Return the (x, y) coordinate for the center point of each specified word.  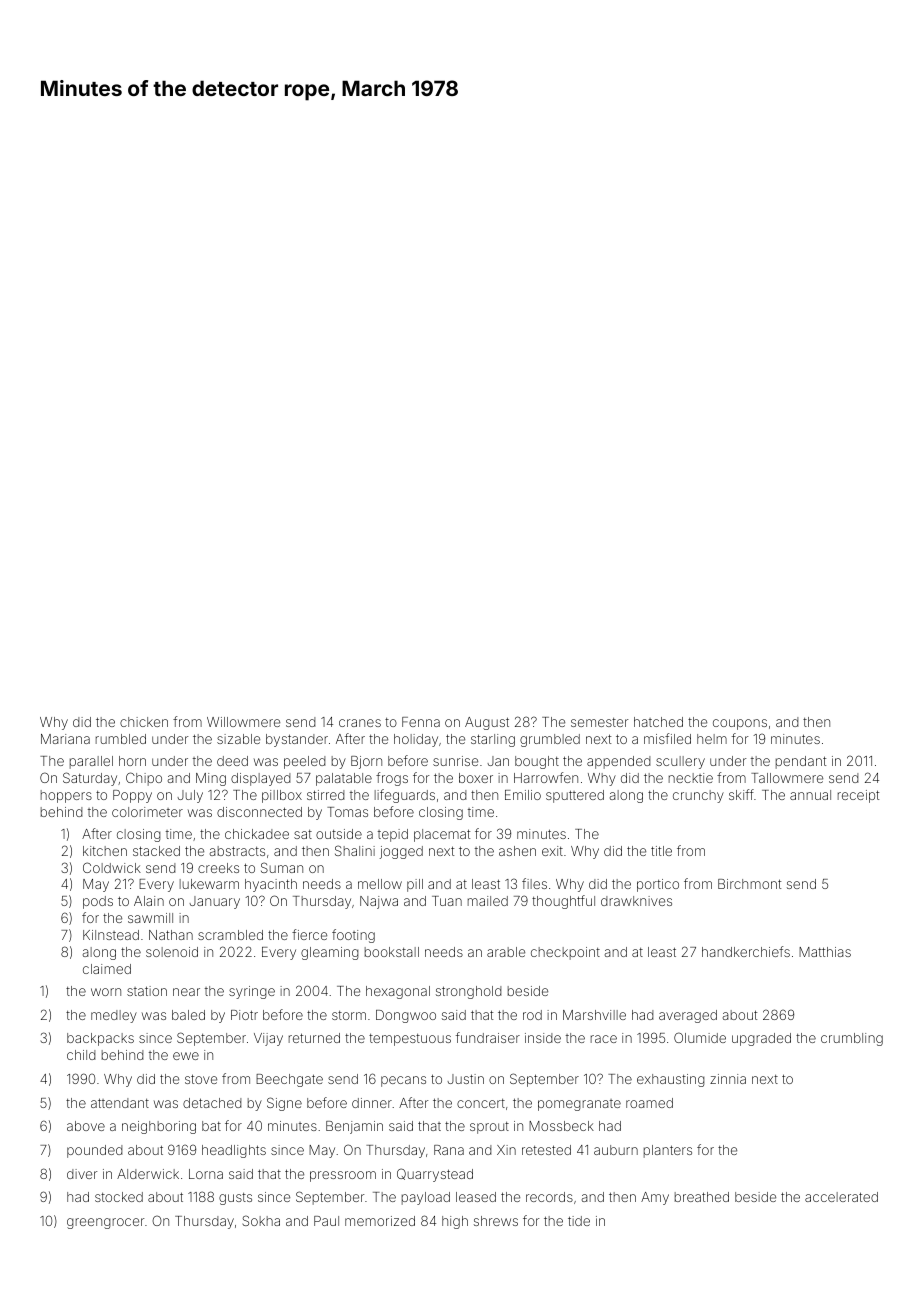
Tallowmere (787, 778)
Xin (506, 1150)
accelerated (841, 1197)
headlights (234, 1151)
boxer (476, 778)
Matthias (825, 952)
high (455, 1222)
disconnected (259, 812)
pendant (801, 762)
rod (532, 1015)
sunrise (455, 761)
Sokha (261, 1220)
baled (188, 1015)
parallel (91, 762)
